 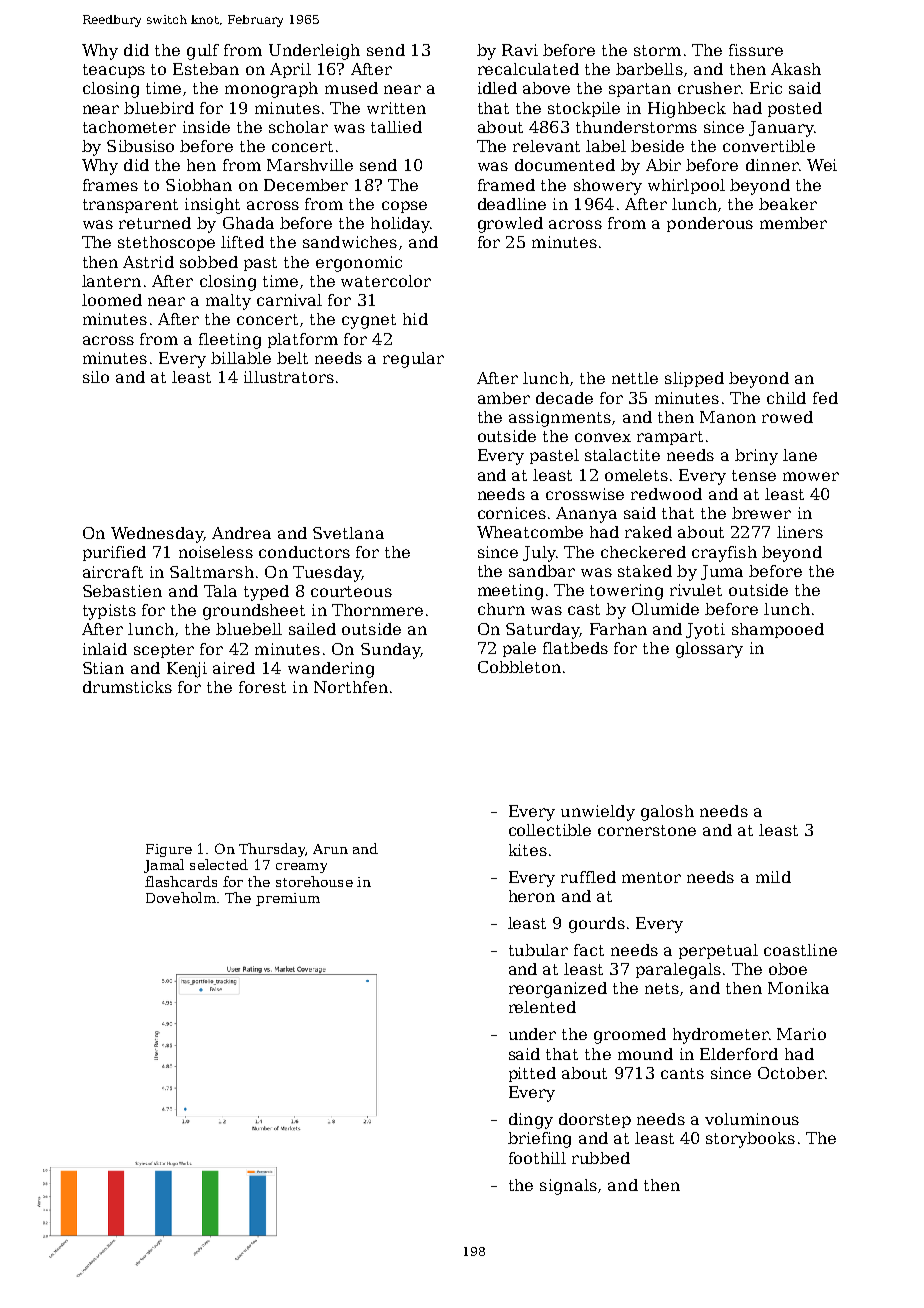 What do you see at coordinates (800, 950) in the screenshot?
I see `coastline` at bounding box center [800, 950].
